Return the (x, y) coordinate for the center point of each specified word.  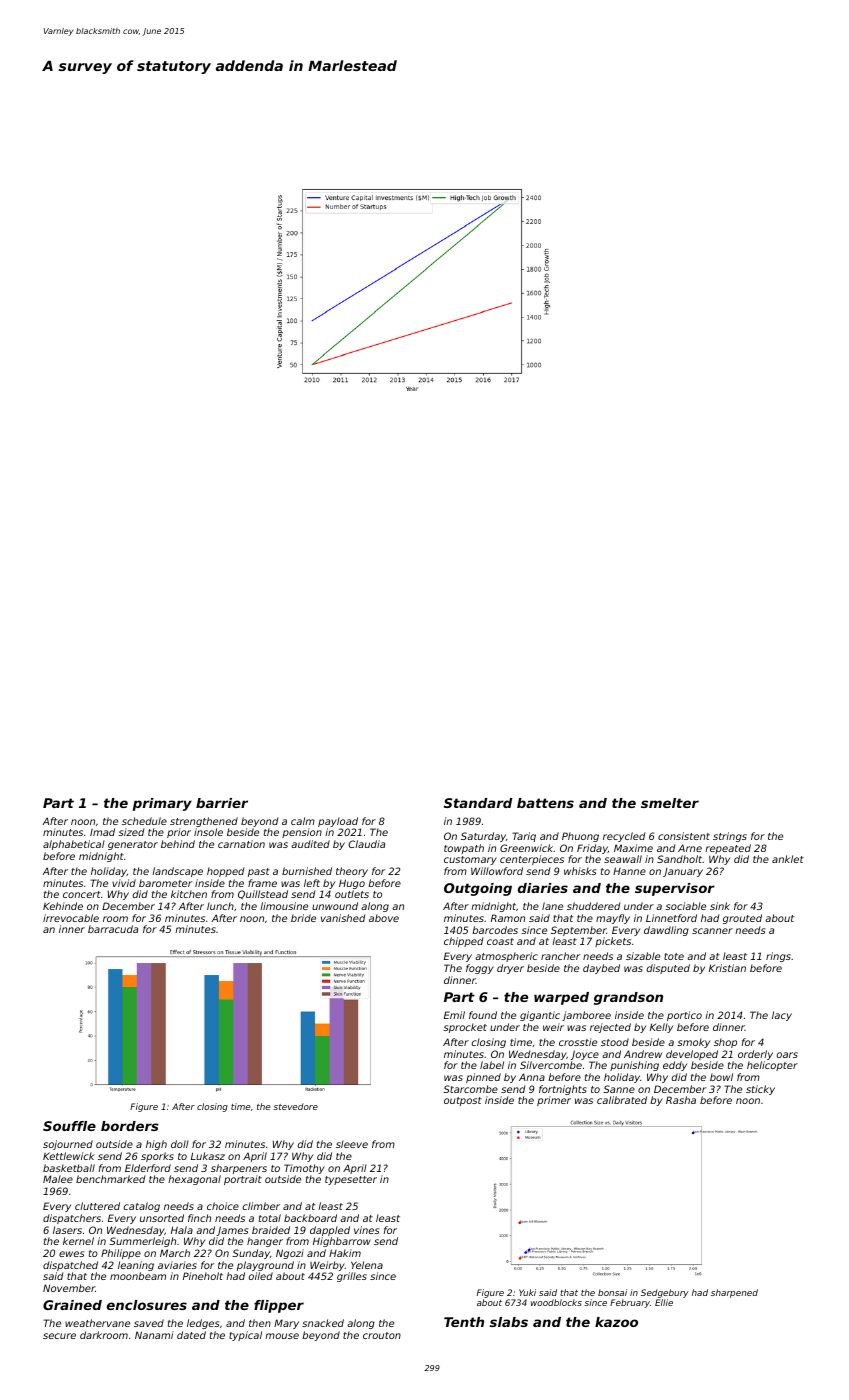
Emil (454, 1015)
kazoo (616, 1322)
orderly (755, 1055)
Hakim (345, 1253)
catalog (142, 1207)
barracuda (113, 929)
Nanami (154, 1335)
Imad (102, 832)
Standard (478, 803)
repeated (728, 849)
